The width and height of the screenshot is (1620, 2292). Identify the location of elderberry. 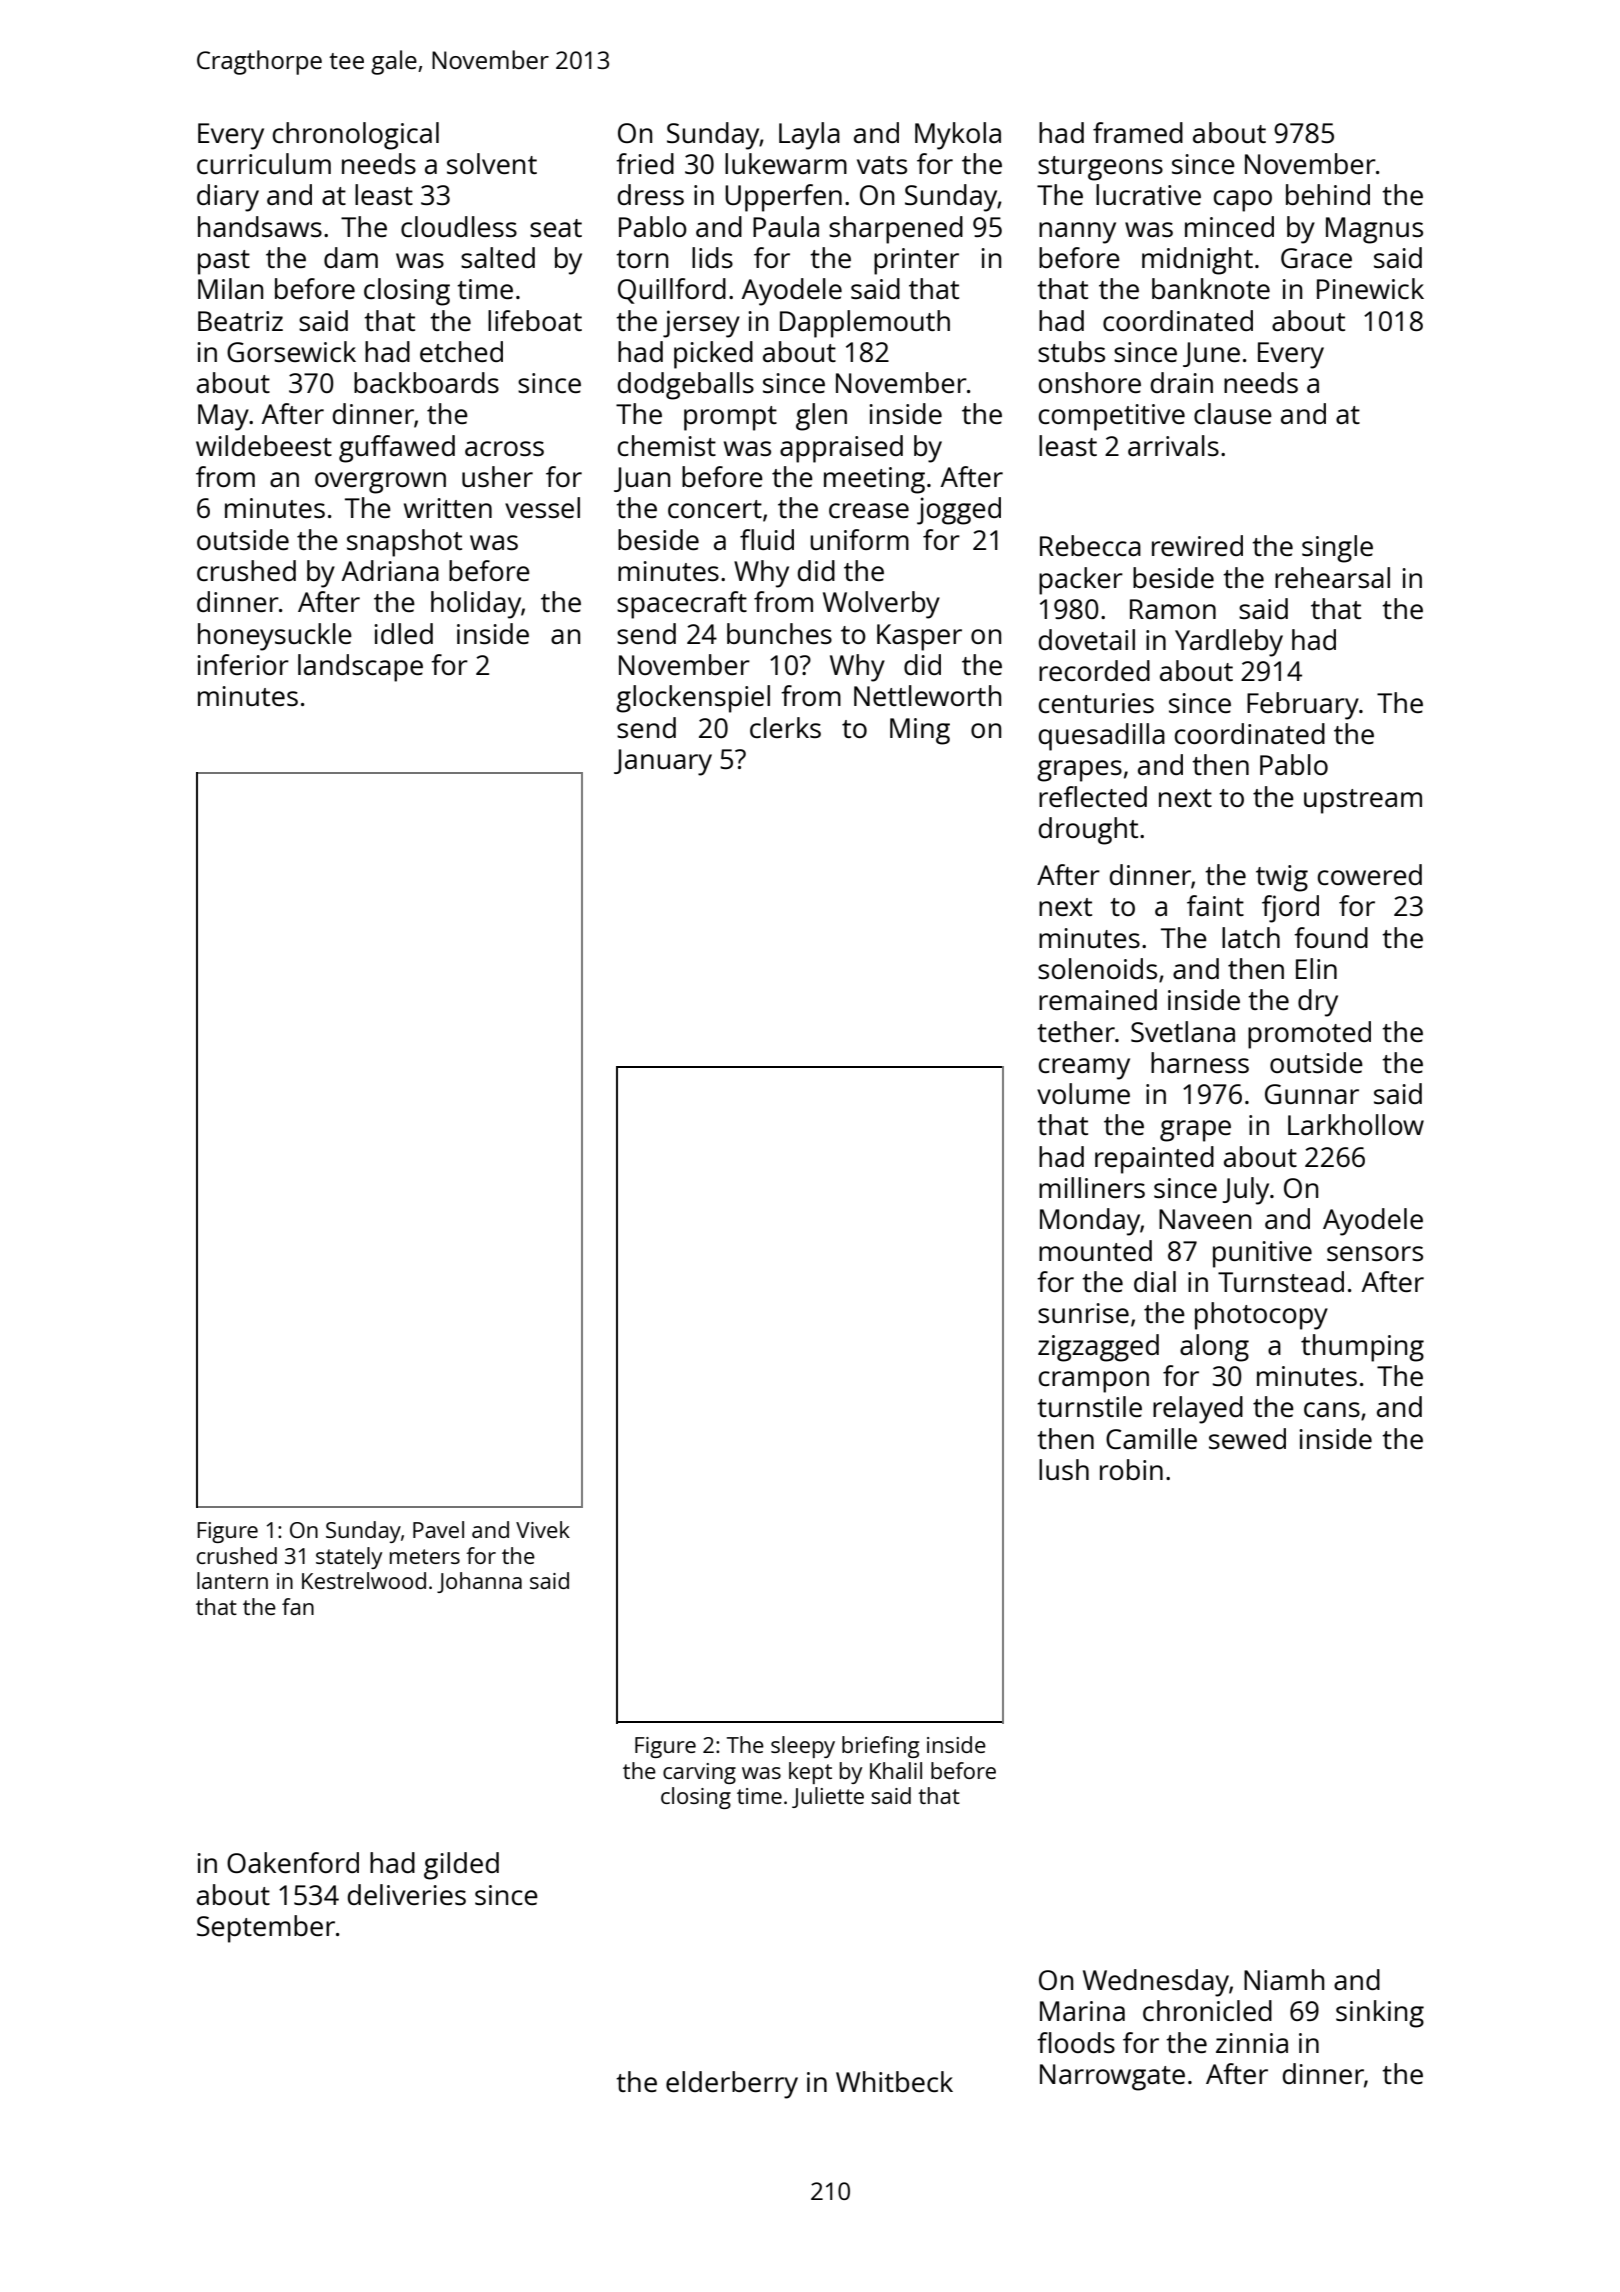
(732, 2085).
